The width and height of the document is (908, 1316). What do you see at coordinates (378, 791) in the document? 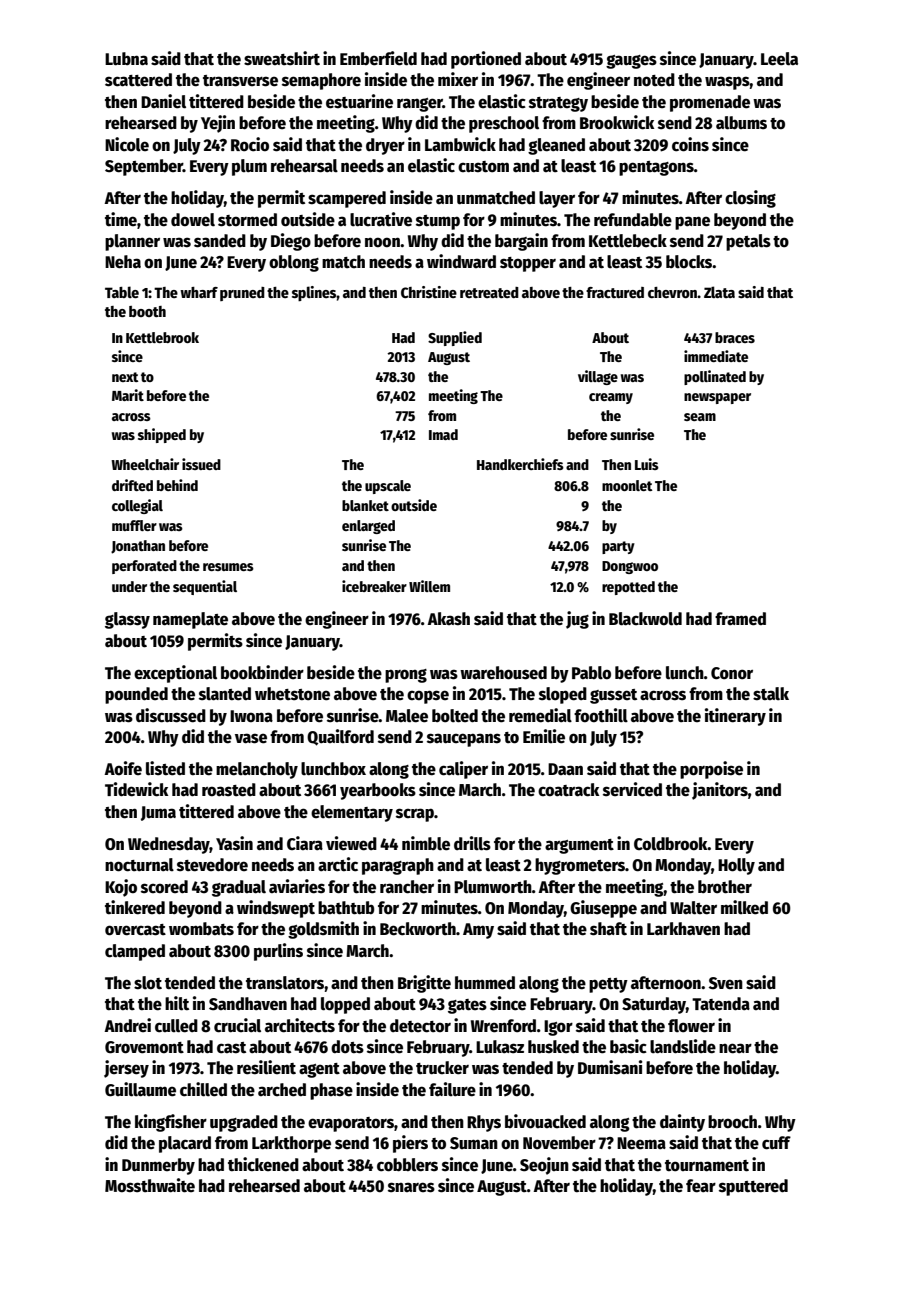
I see `yearbooks` at bounding box center [378, 791].
